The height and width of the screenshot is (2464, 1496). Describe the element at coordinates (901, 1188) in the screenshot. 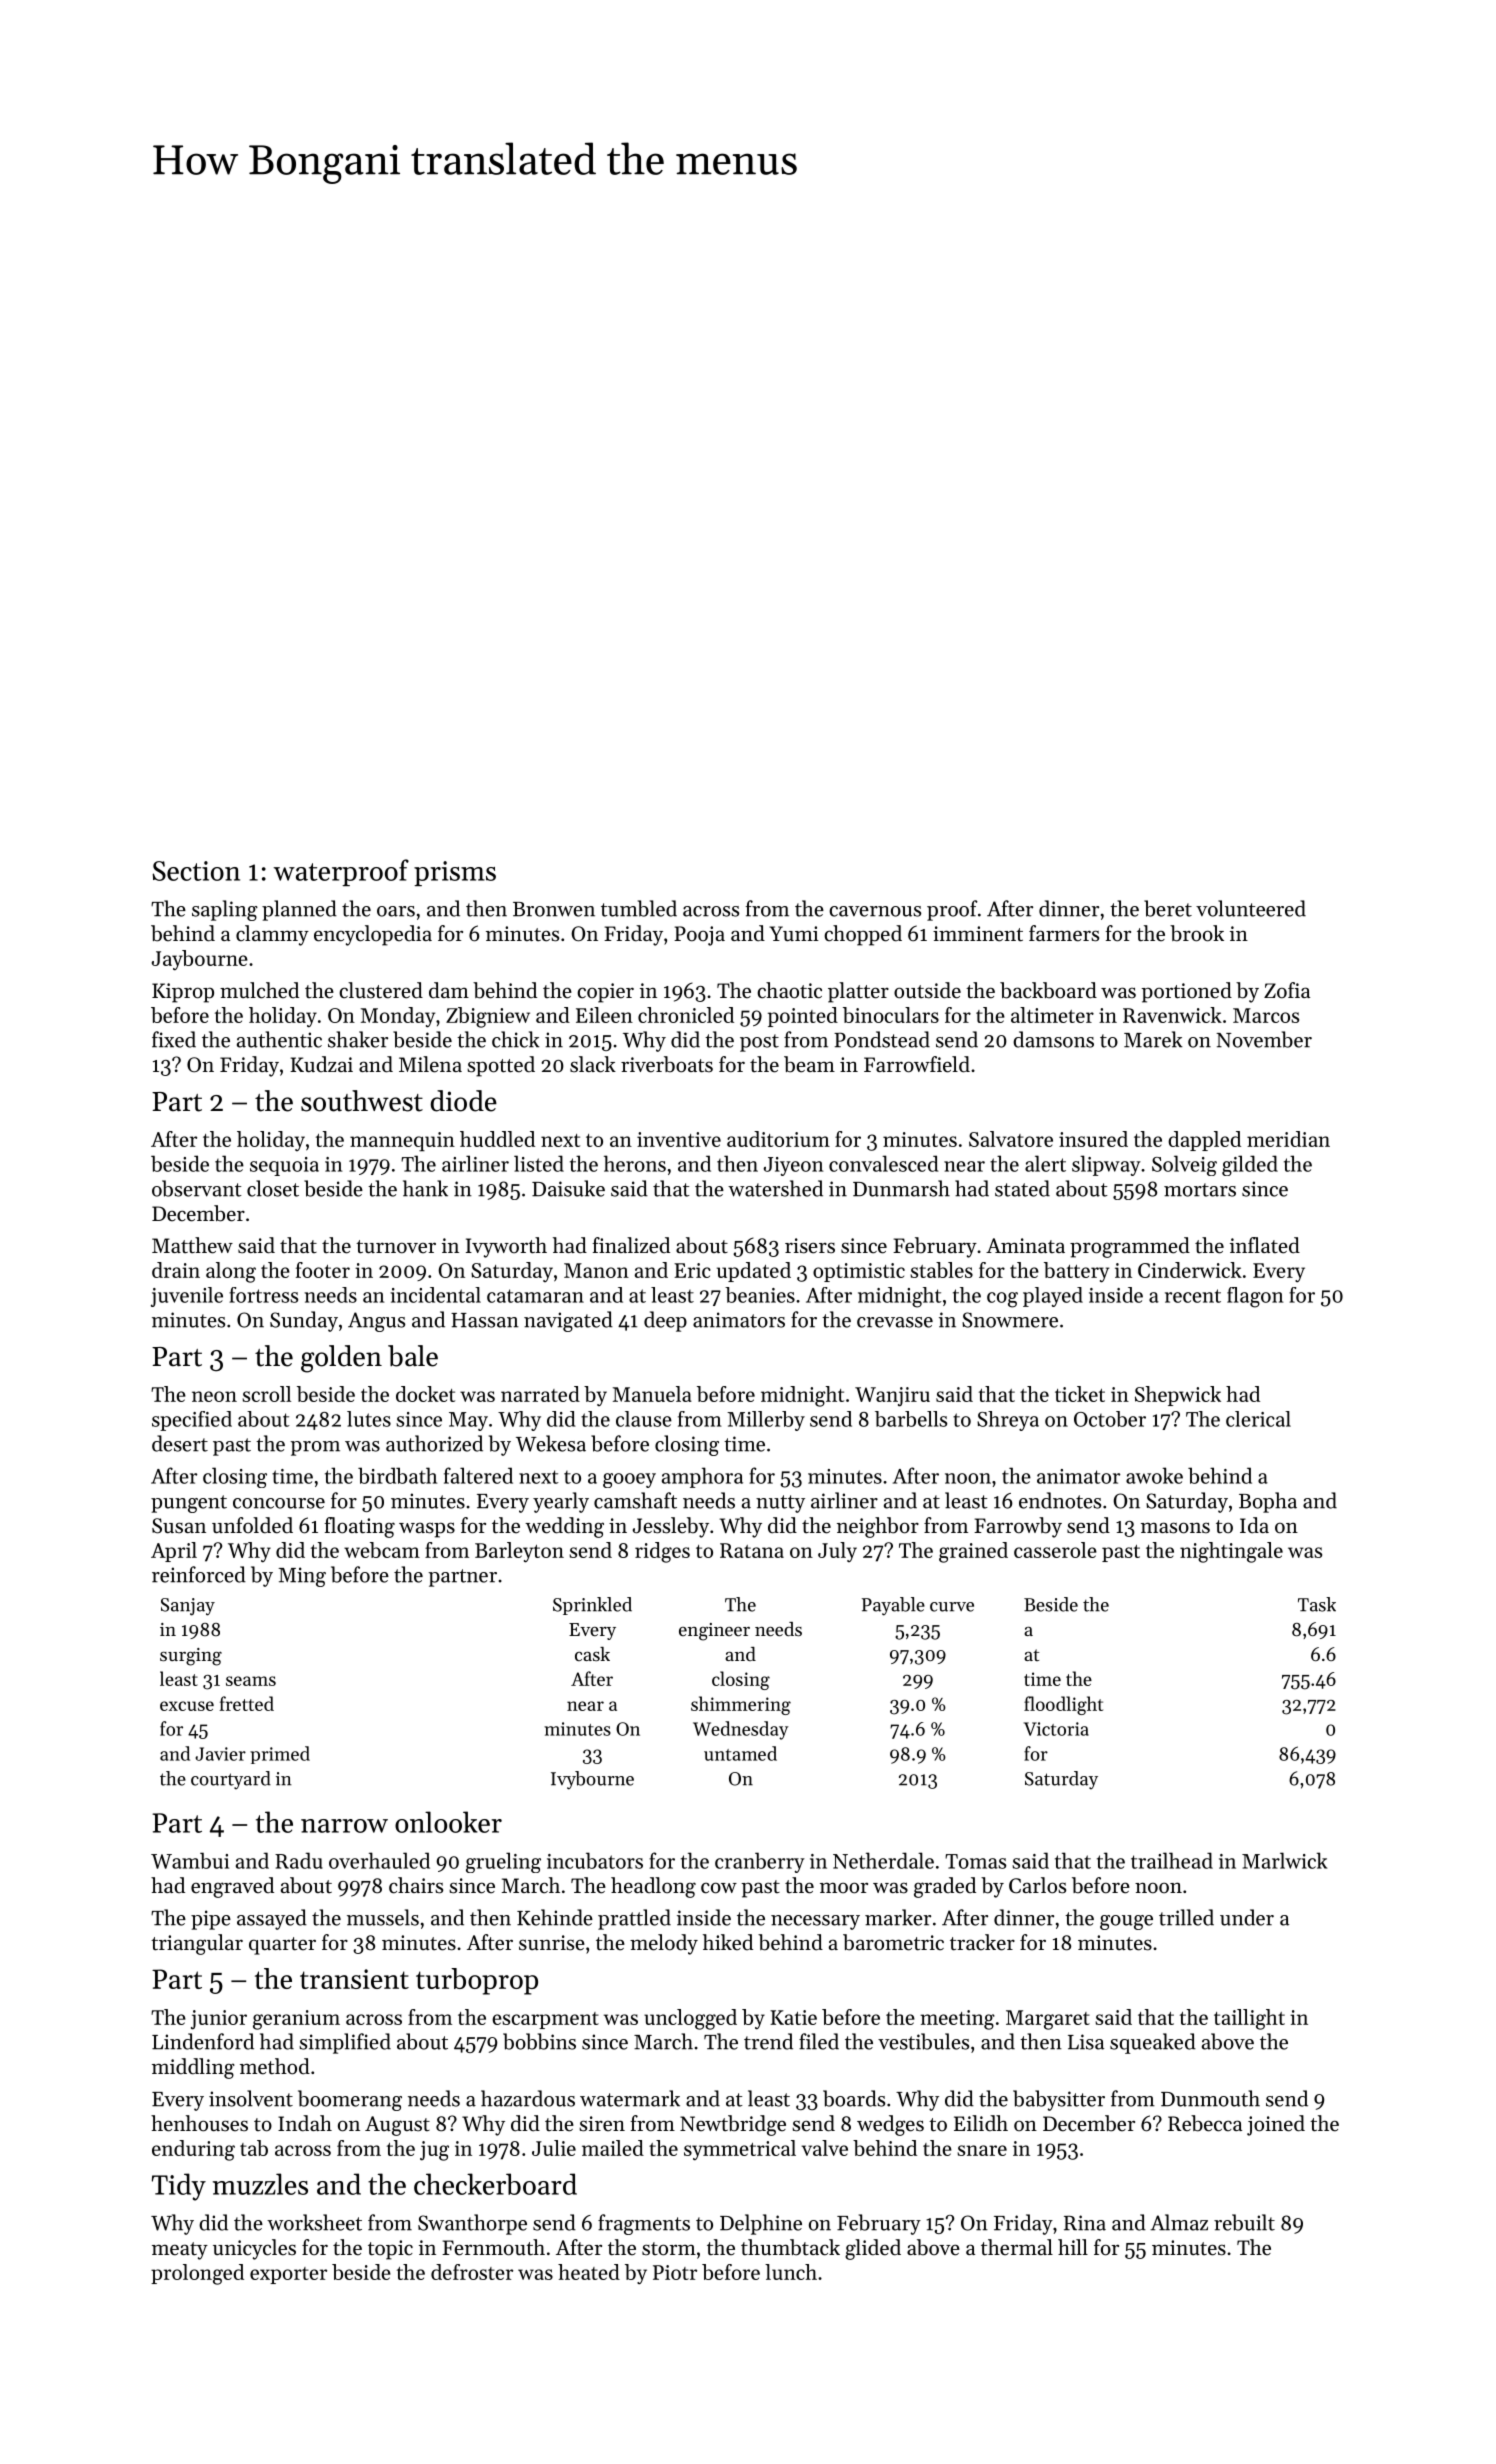

I see `Dunmarsh` at that location.
